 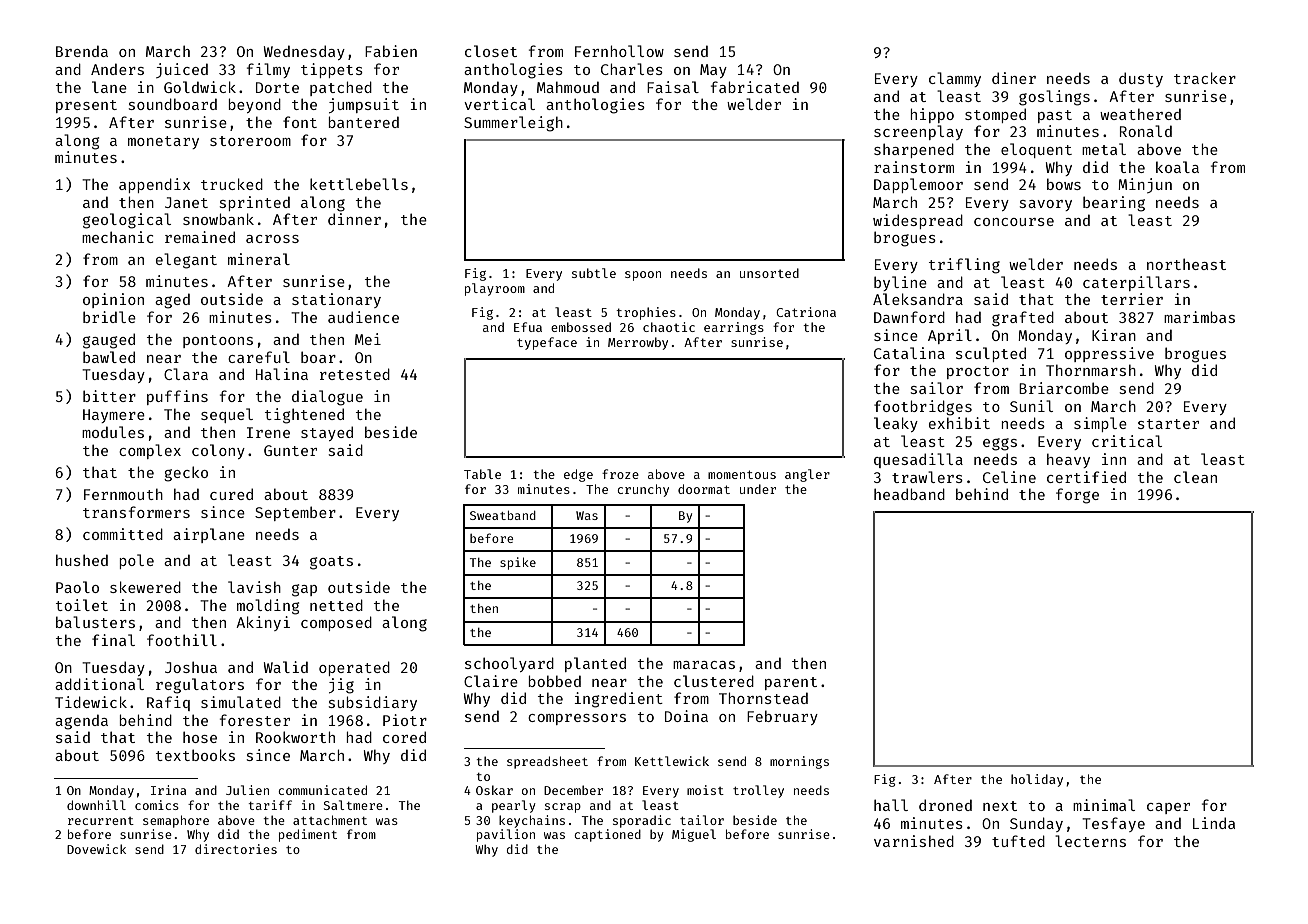 What do you see at coordinates (799, 762) in the screenshot?
I see `mornings` at bounding box center [799, 762].
